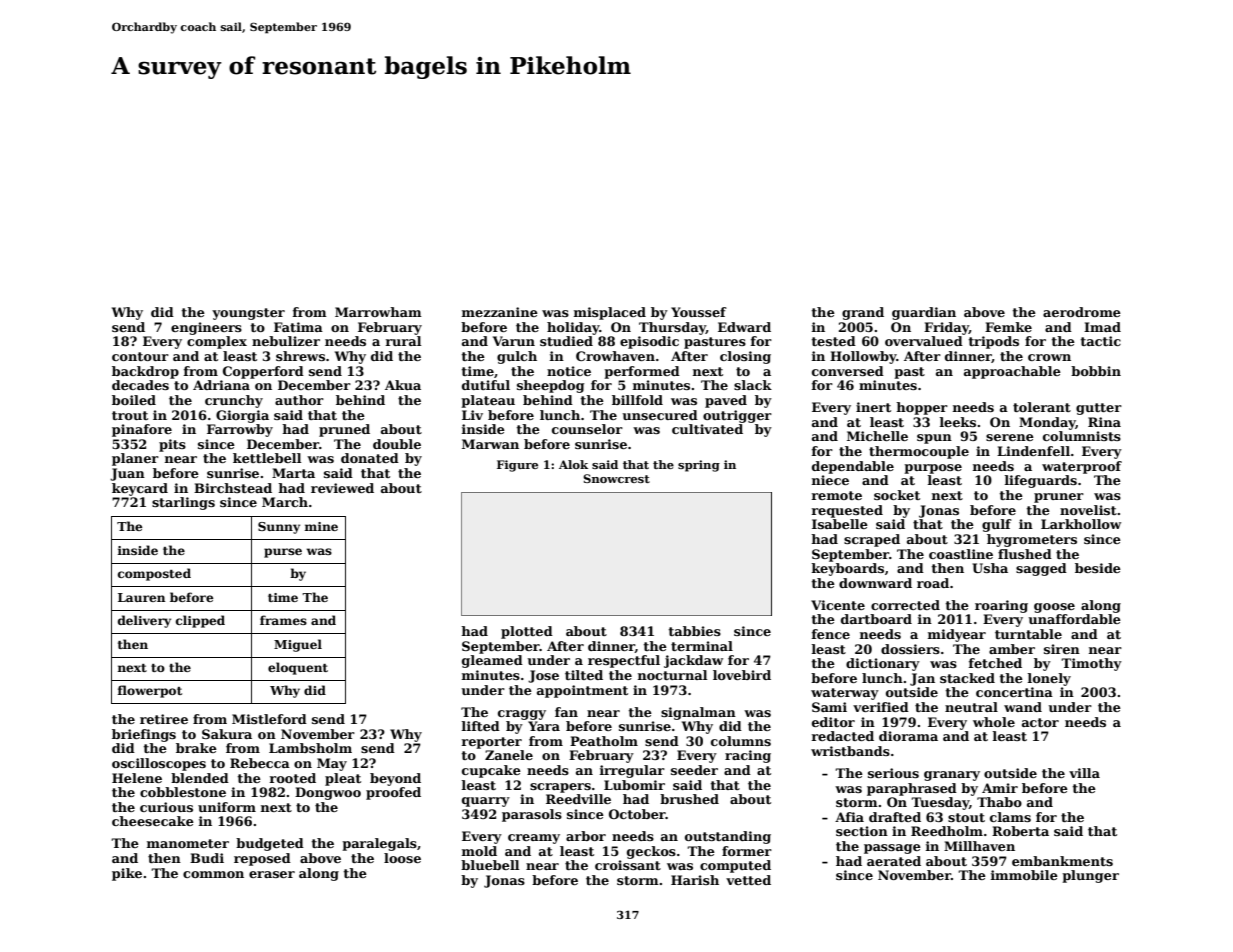  I want to click on vetted, so click(748, 880).
